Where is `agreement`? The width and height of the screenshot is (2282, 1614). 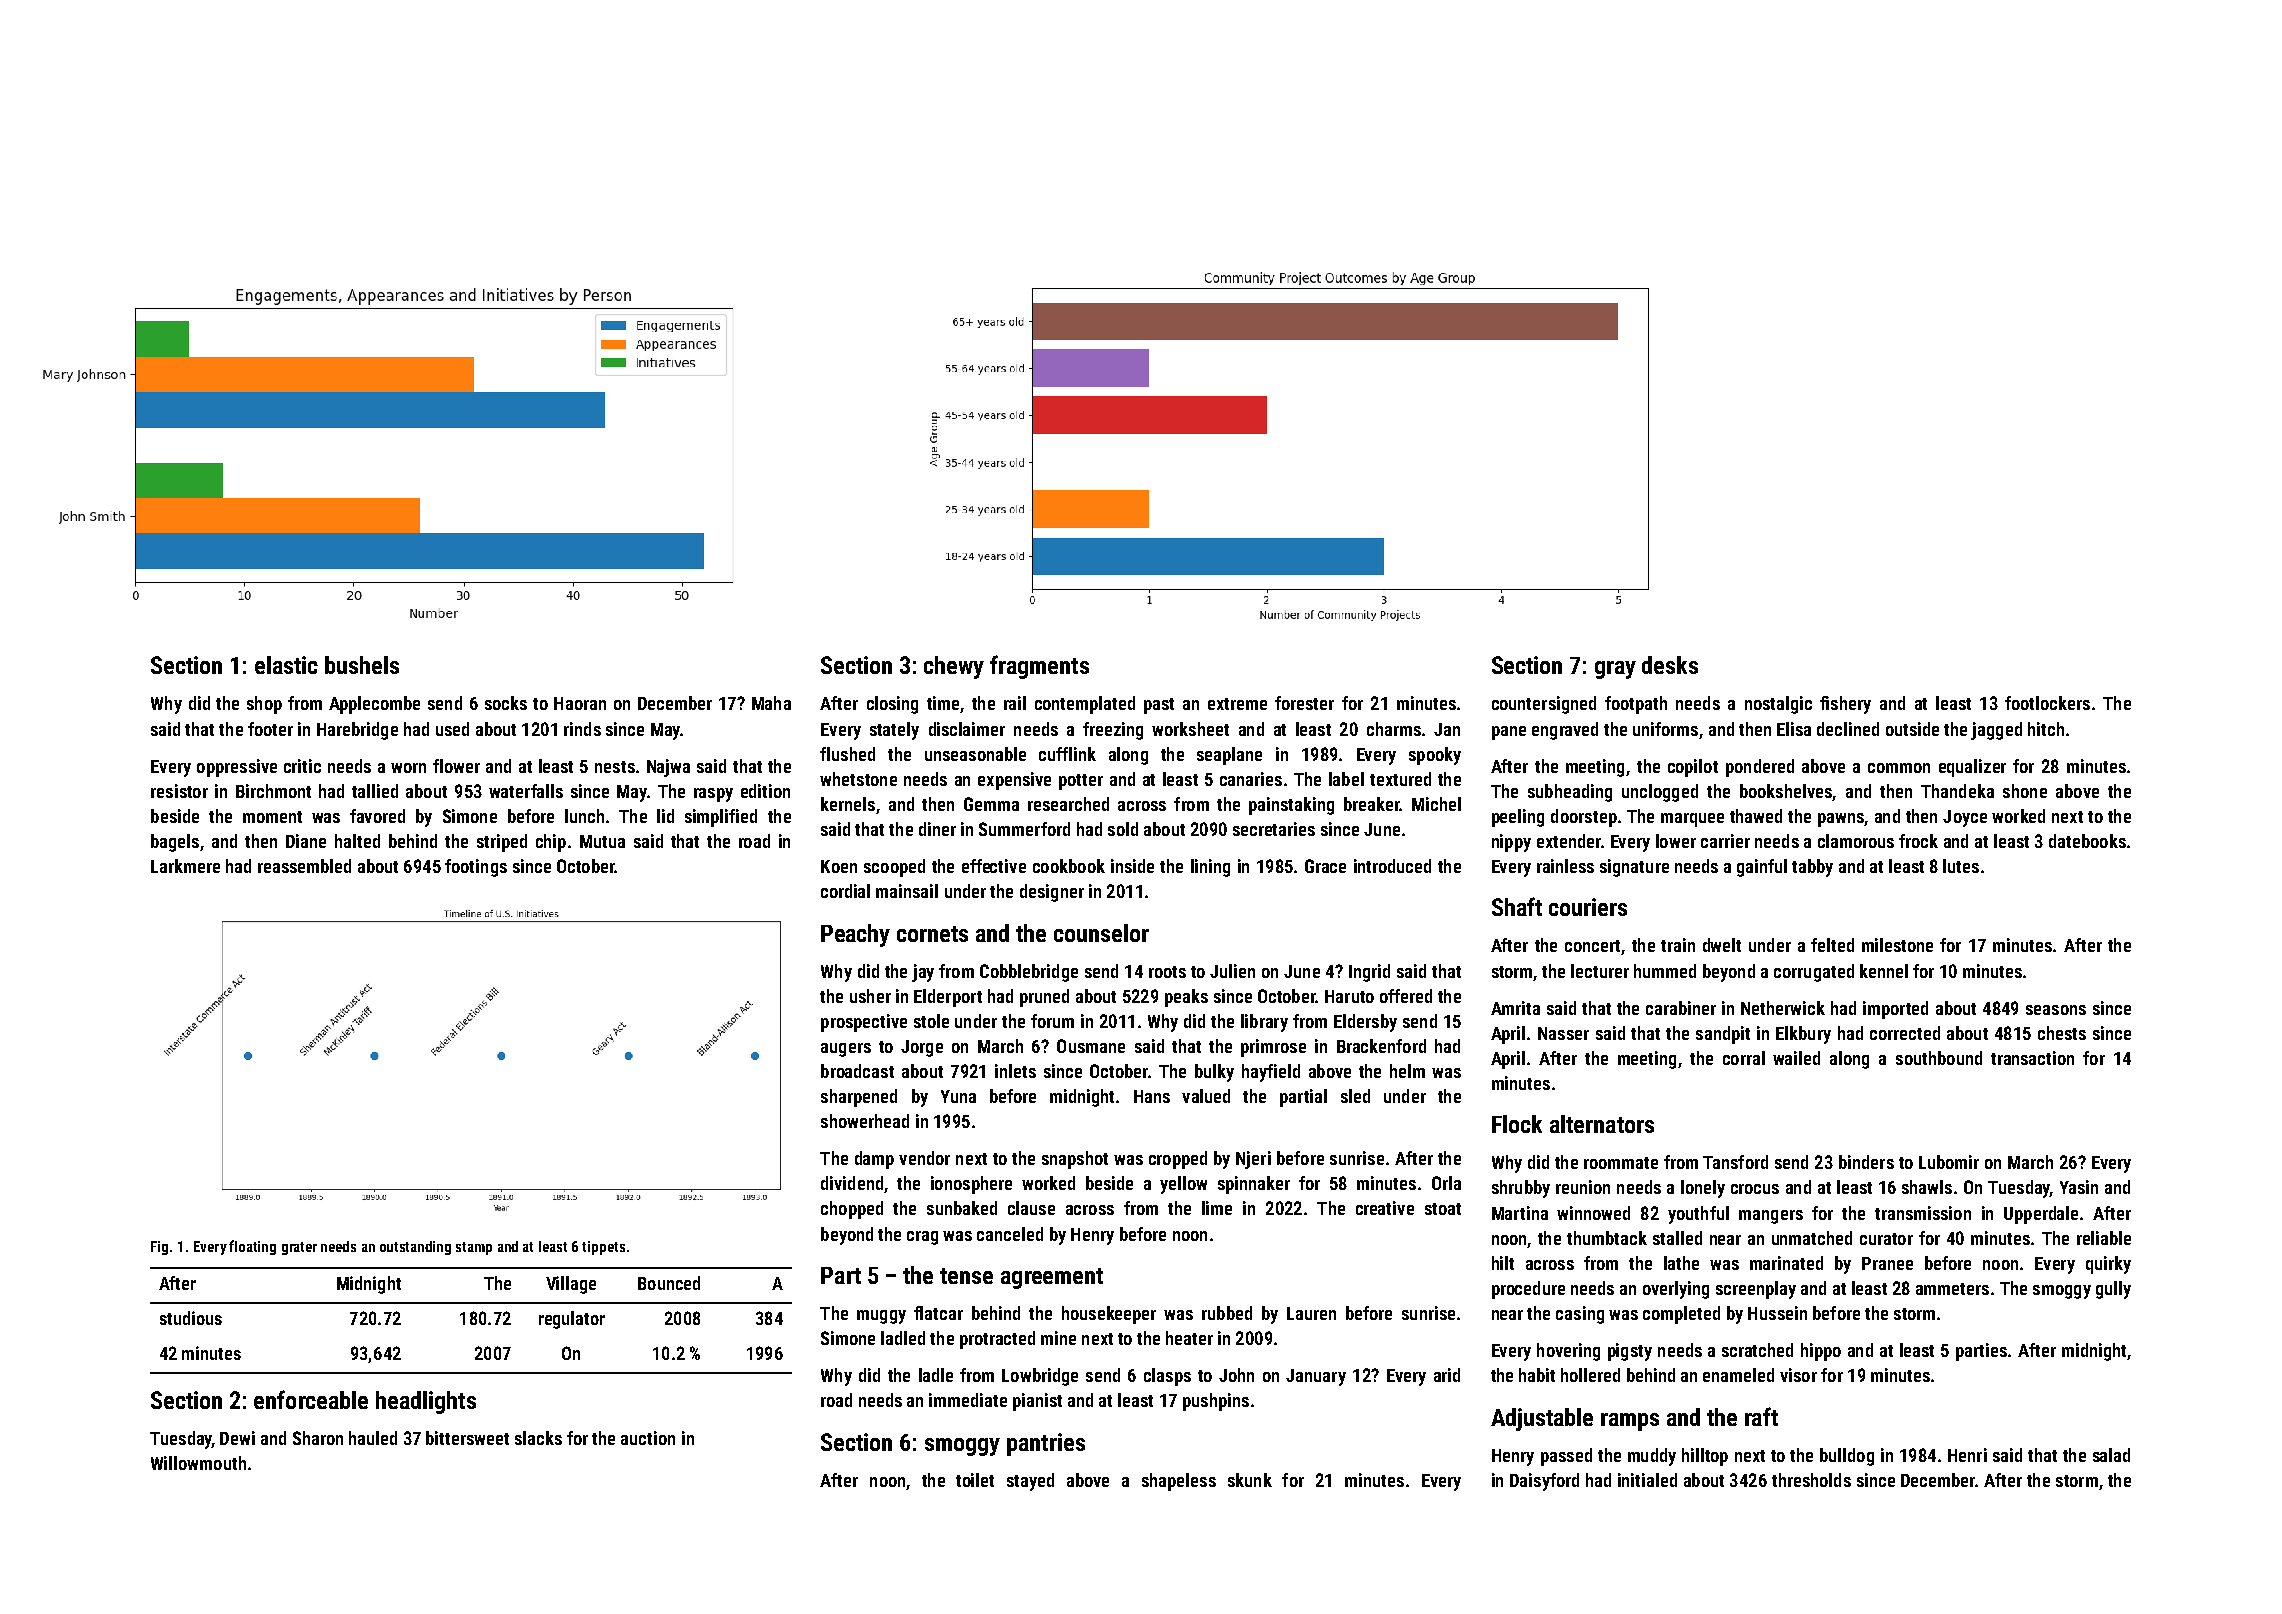 agreement is located at coordinates (1052, 1278).
